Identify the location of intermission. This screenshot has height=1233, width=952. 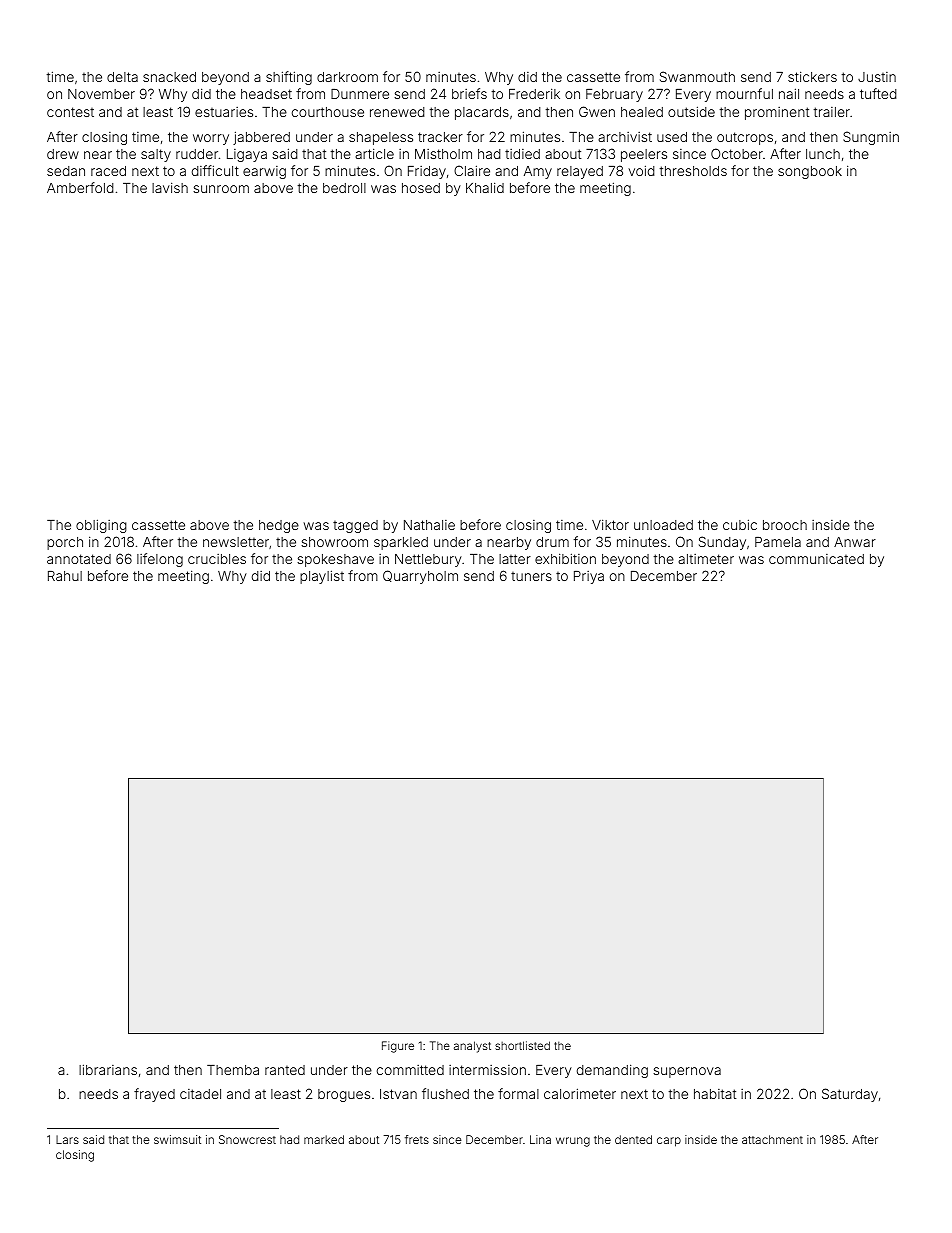
(487, 1070).
